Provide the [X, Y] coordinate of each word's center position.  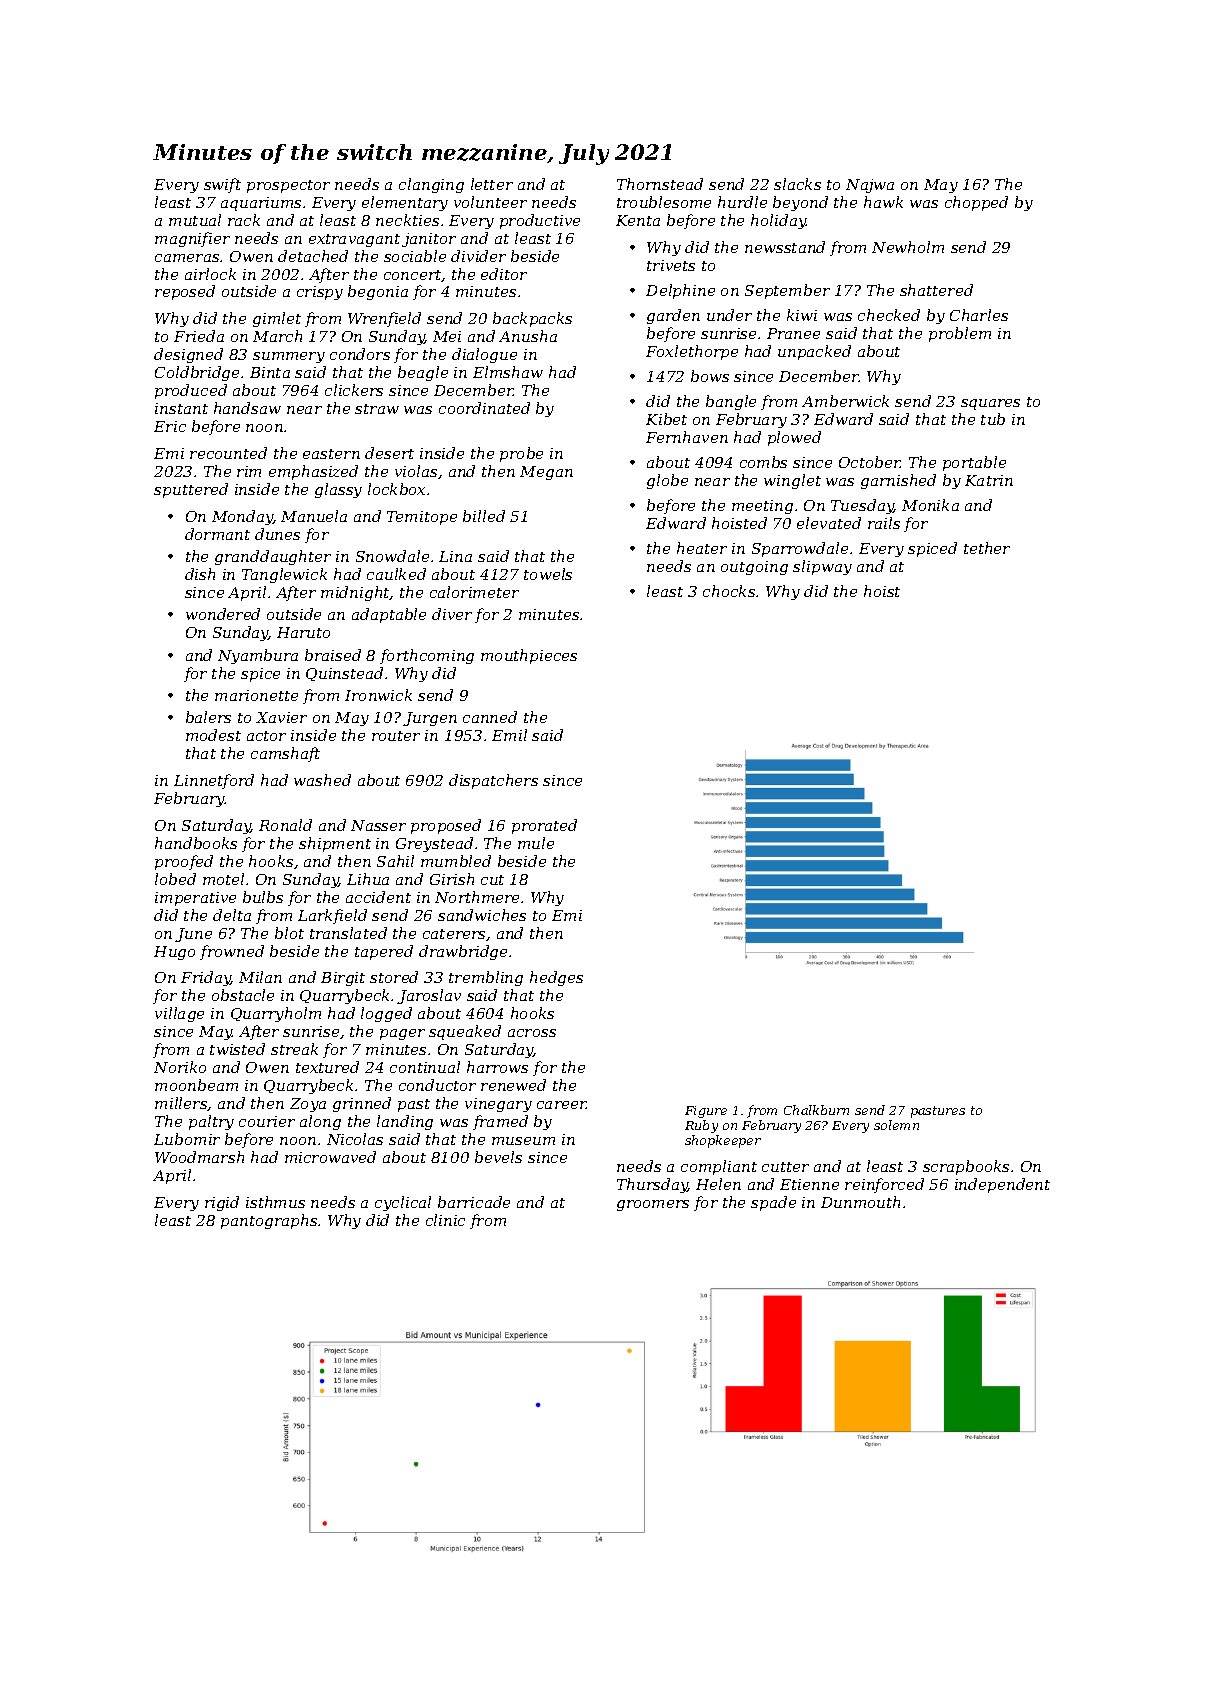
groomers [653, 1205]
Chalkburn [816, 1110]
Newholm [908, 247]
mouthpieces [529, 656]
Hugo [174, 953]
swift [222, 185]
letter [492, 184]
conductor [437, 1085]
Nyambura [258, 656]
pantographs [269, 1221]
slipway [822, 567]
